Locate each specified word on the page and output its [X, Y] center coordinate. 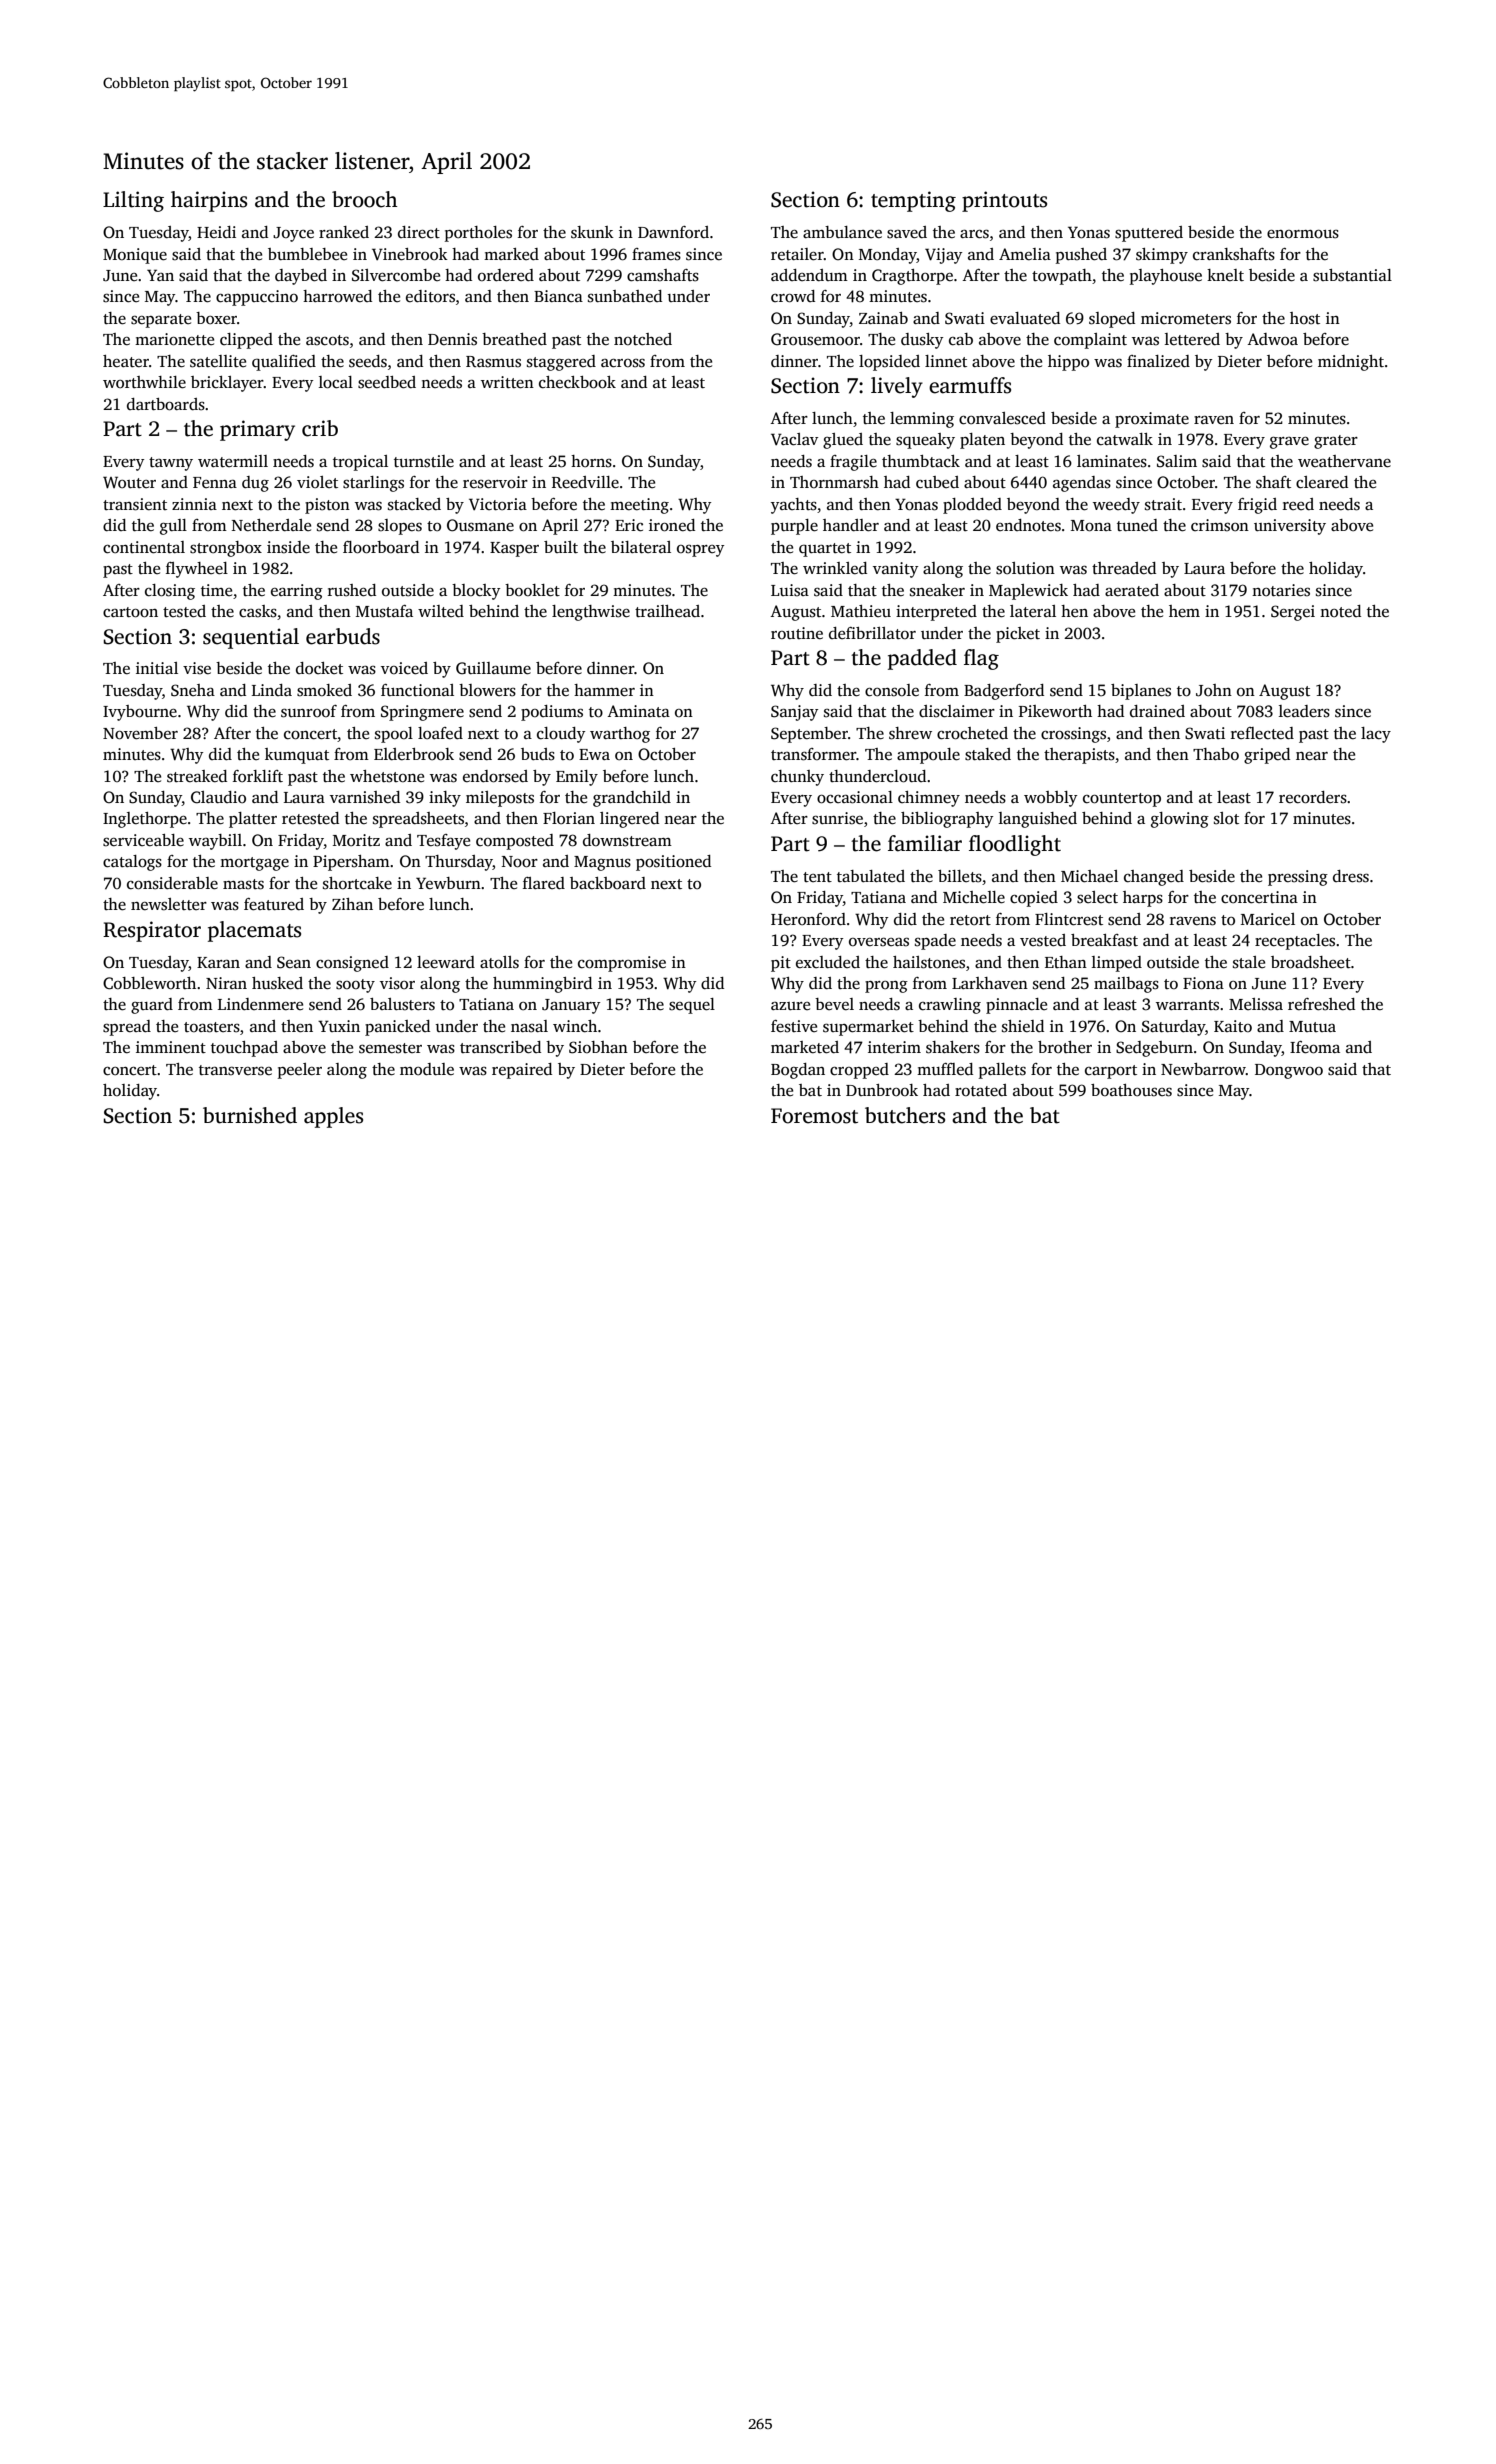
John [1214, 690]
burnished [250, 1115]
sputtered [1149, 234]
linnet [946, 361]
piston [327, 506]
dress [1351, 876]
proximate [1152, 420]
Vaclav [794, 439]
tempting [913, 201]
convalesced [1002, 418]
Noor [520, 862]
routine [797, 633]
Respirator [152, 931]
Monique [135, 256]
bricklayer [227, 384]
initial [157, 668]
